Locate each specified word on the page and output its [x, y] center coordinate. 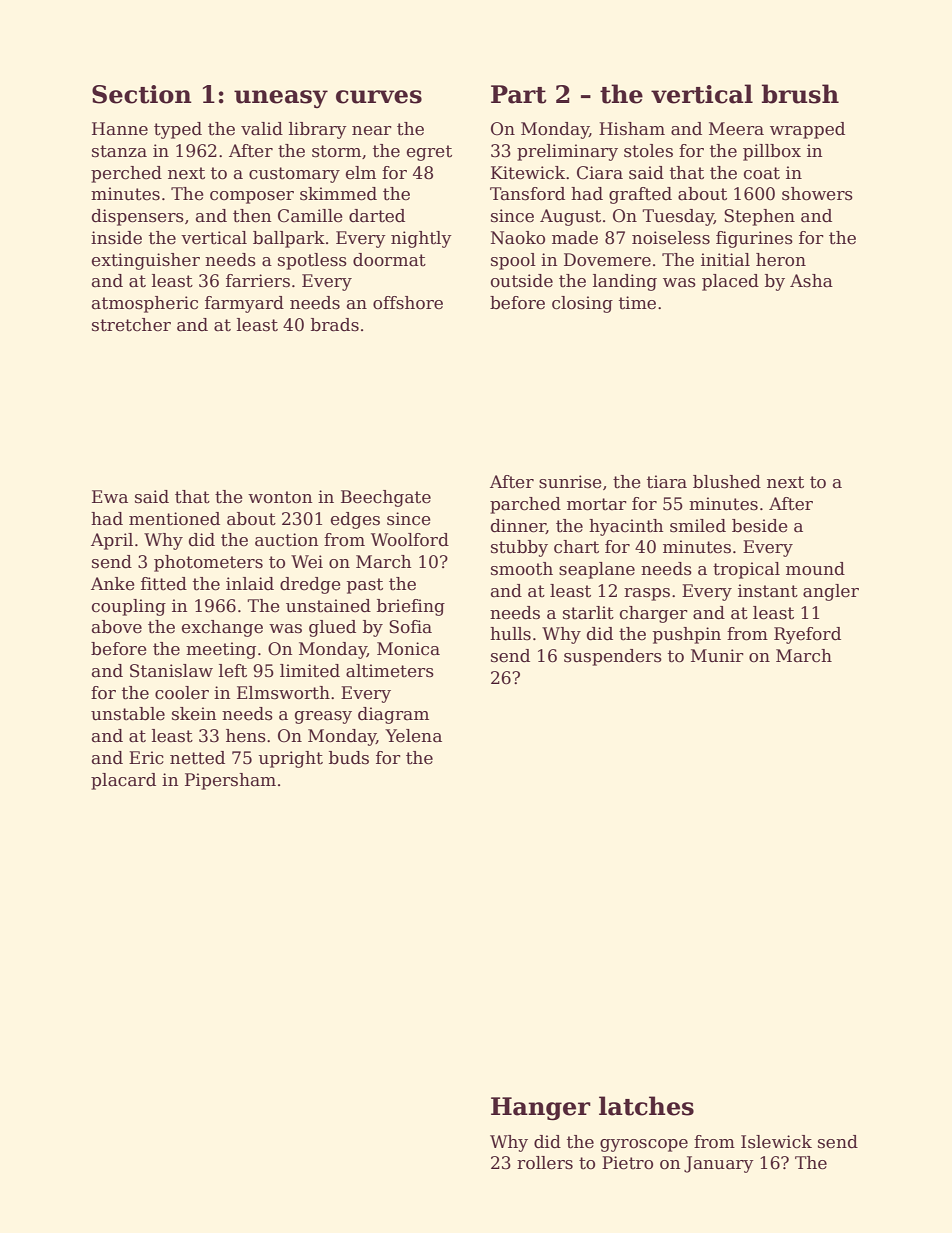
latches [646, 1106]
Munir [717, 656]
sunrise [570, 482]
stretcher [131, 325]
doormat [389, 260]
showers [817, 194]
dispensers [138, 217]
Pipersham [230, 781]
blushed [727, 482]
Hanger [541, 1109]
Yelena [413, 736]
